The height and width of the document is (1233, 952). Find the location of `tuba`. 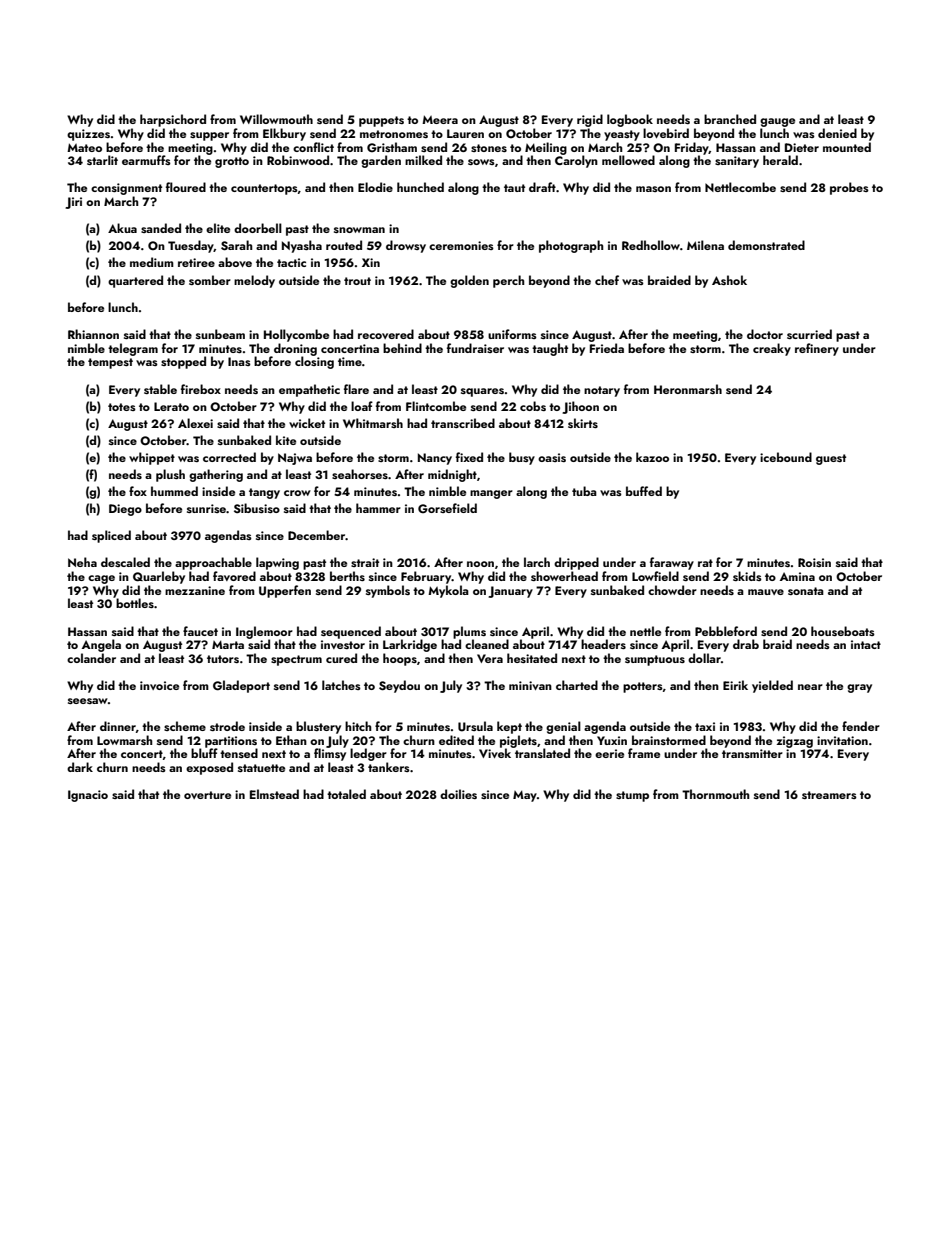

tuba is located at coordinates (584, 491).
